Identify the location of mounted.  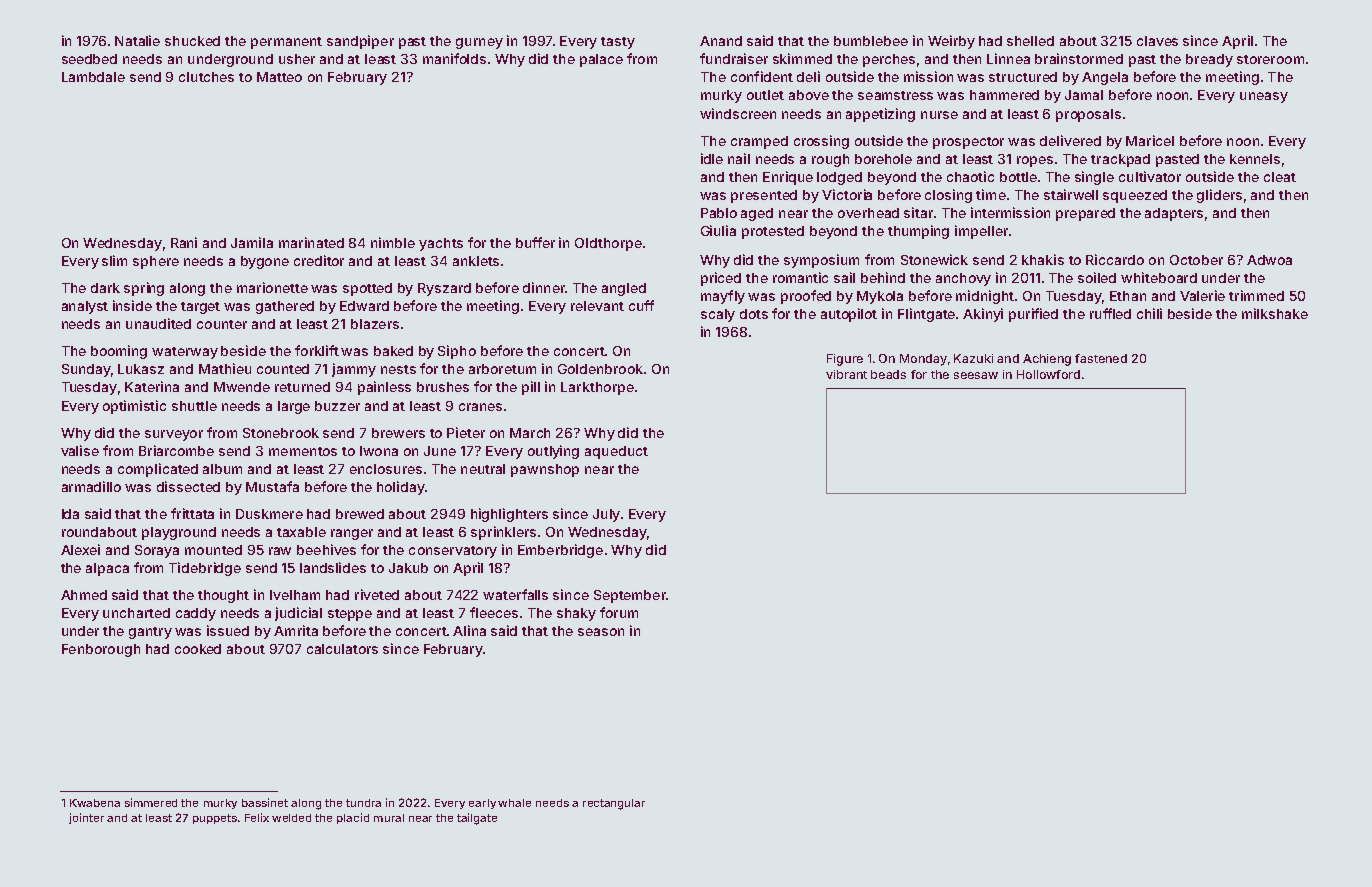
(213, 550).
